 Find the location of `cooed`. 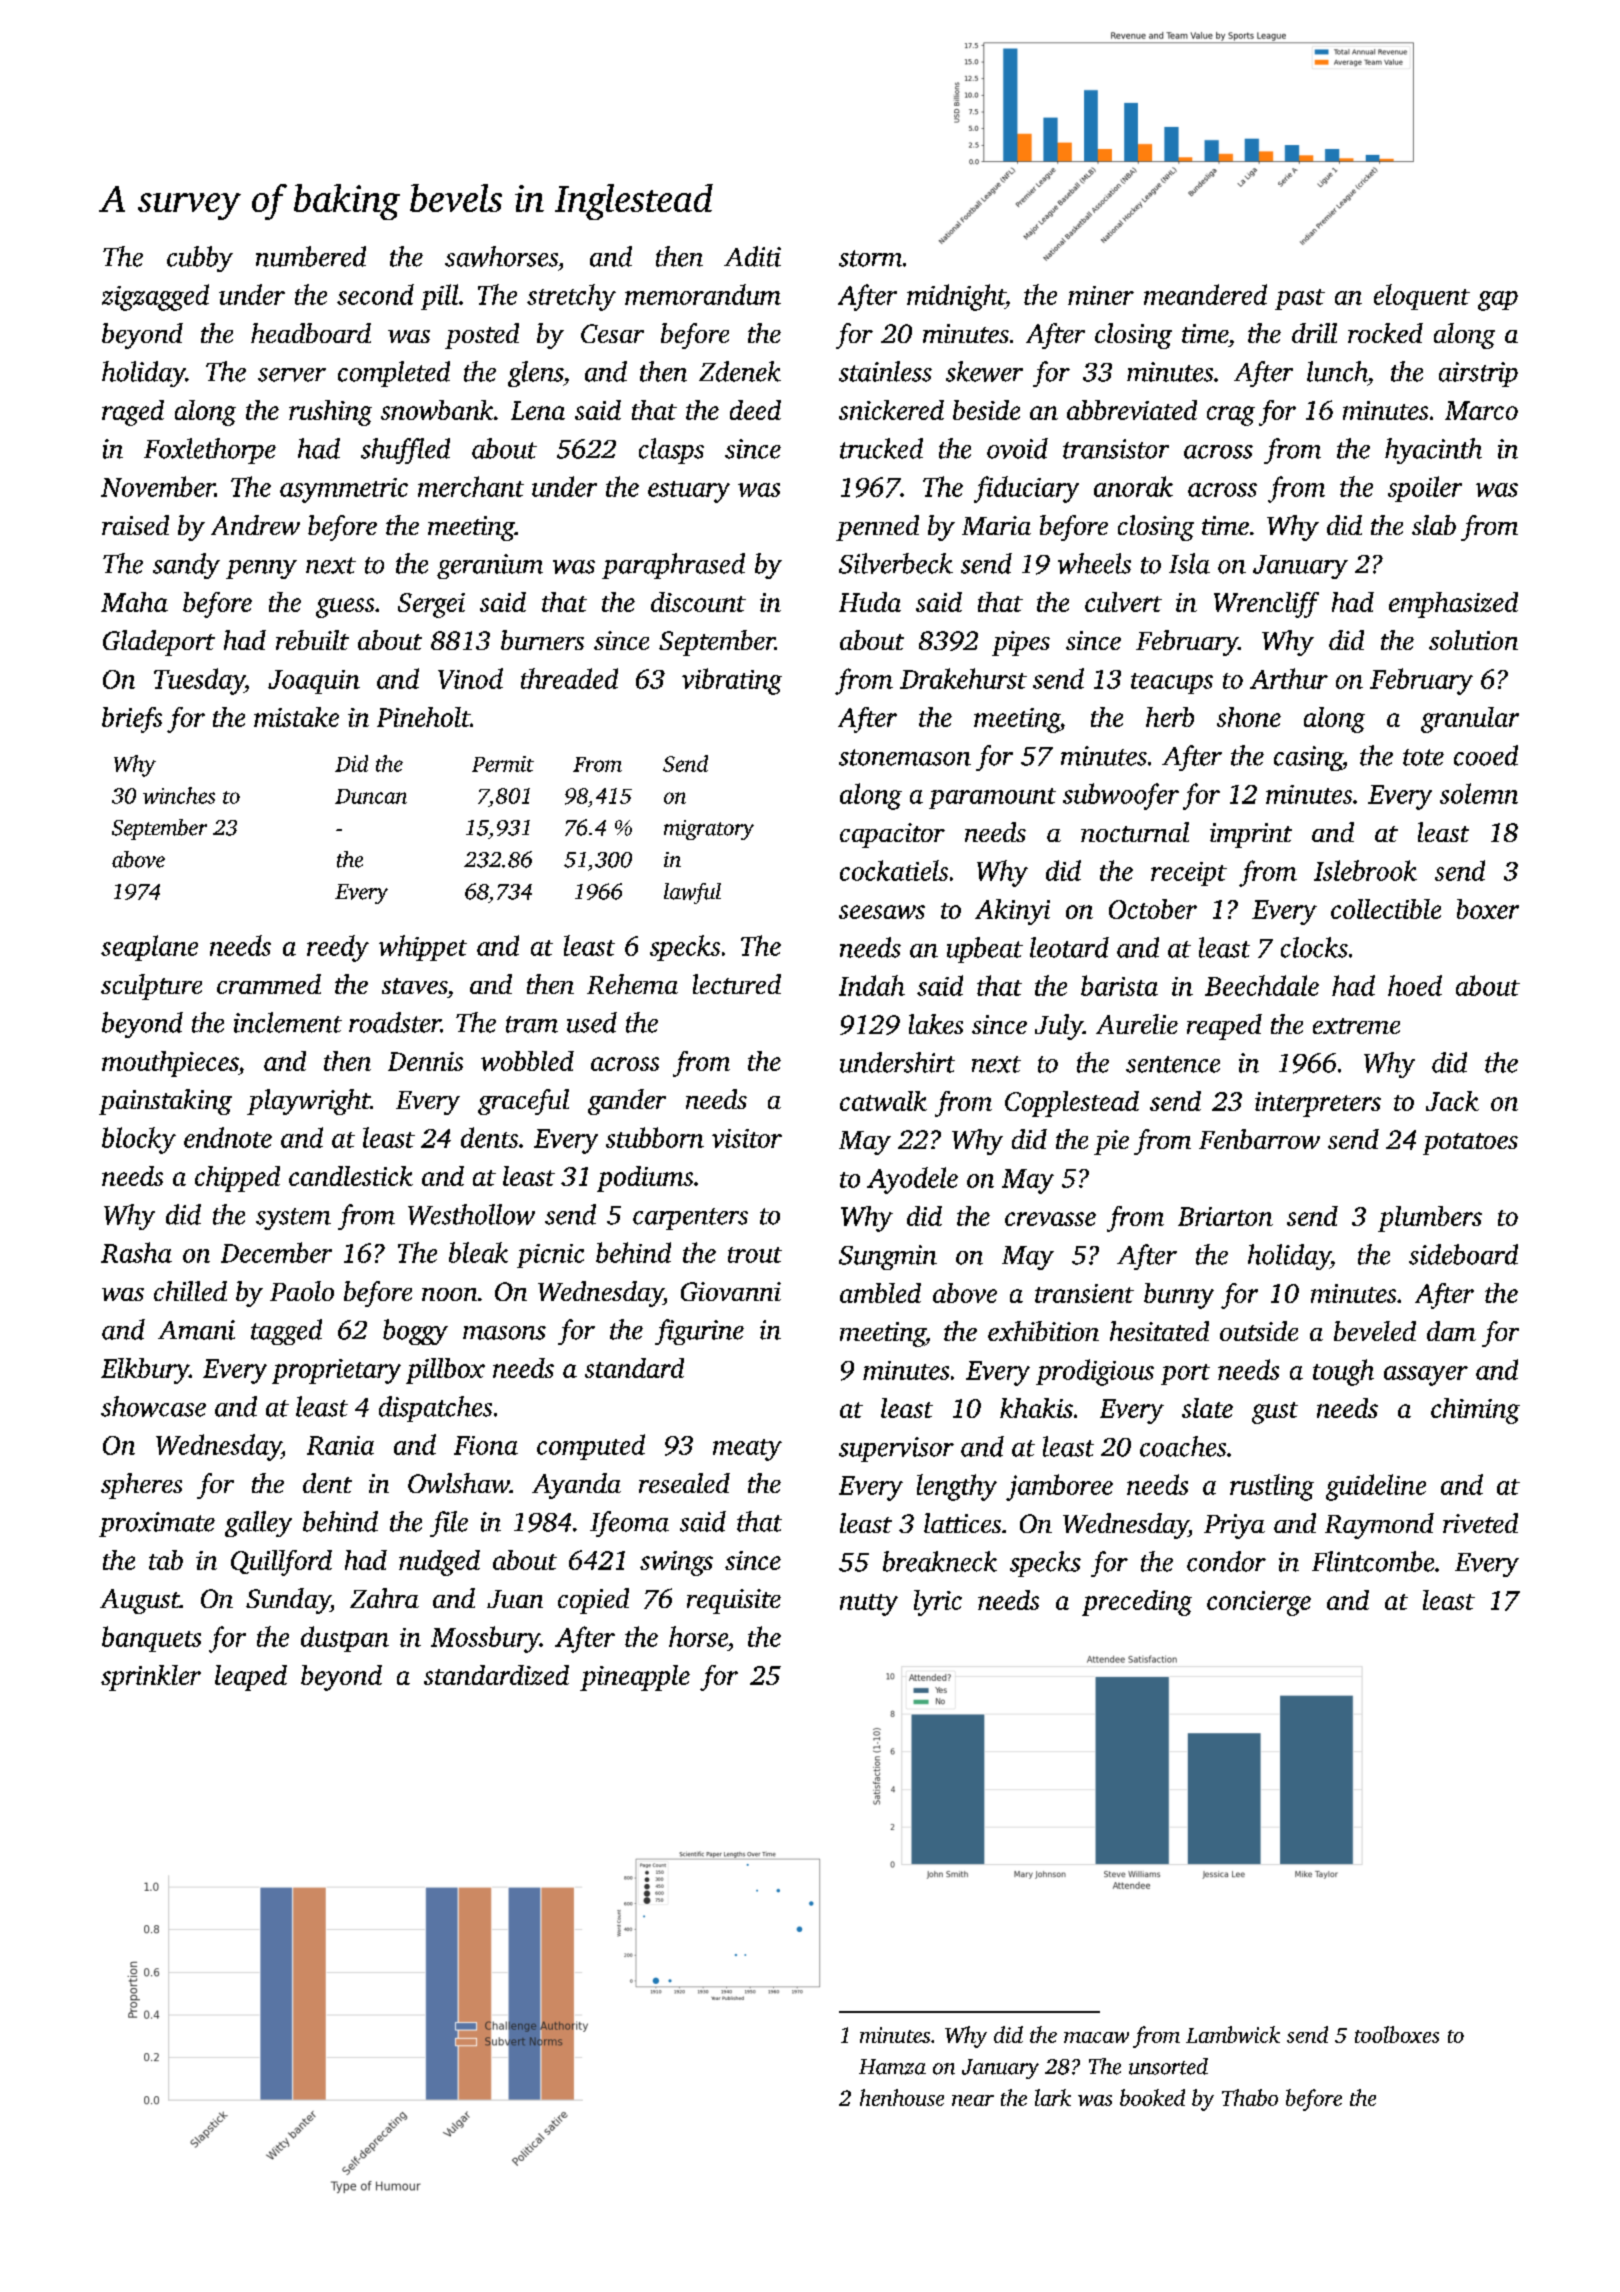

cooed is located at coordinates (1486, 755).
